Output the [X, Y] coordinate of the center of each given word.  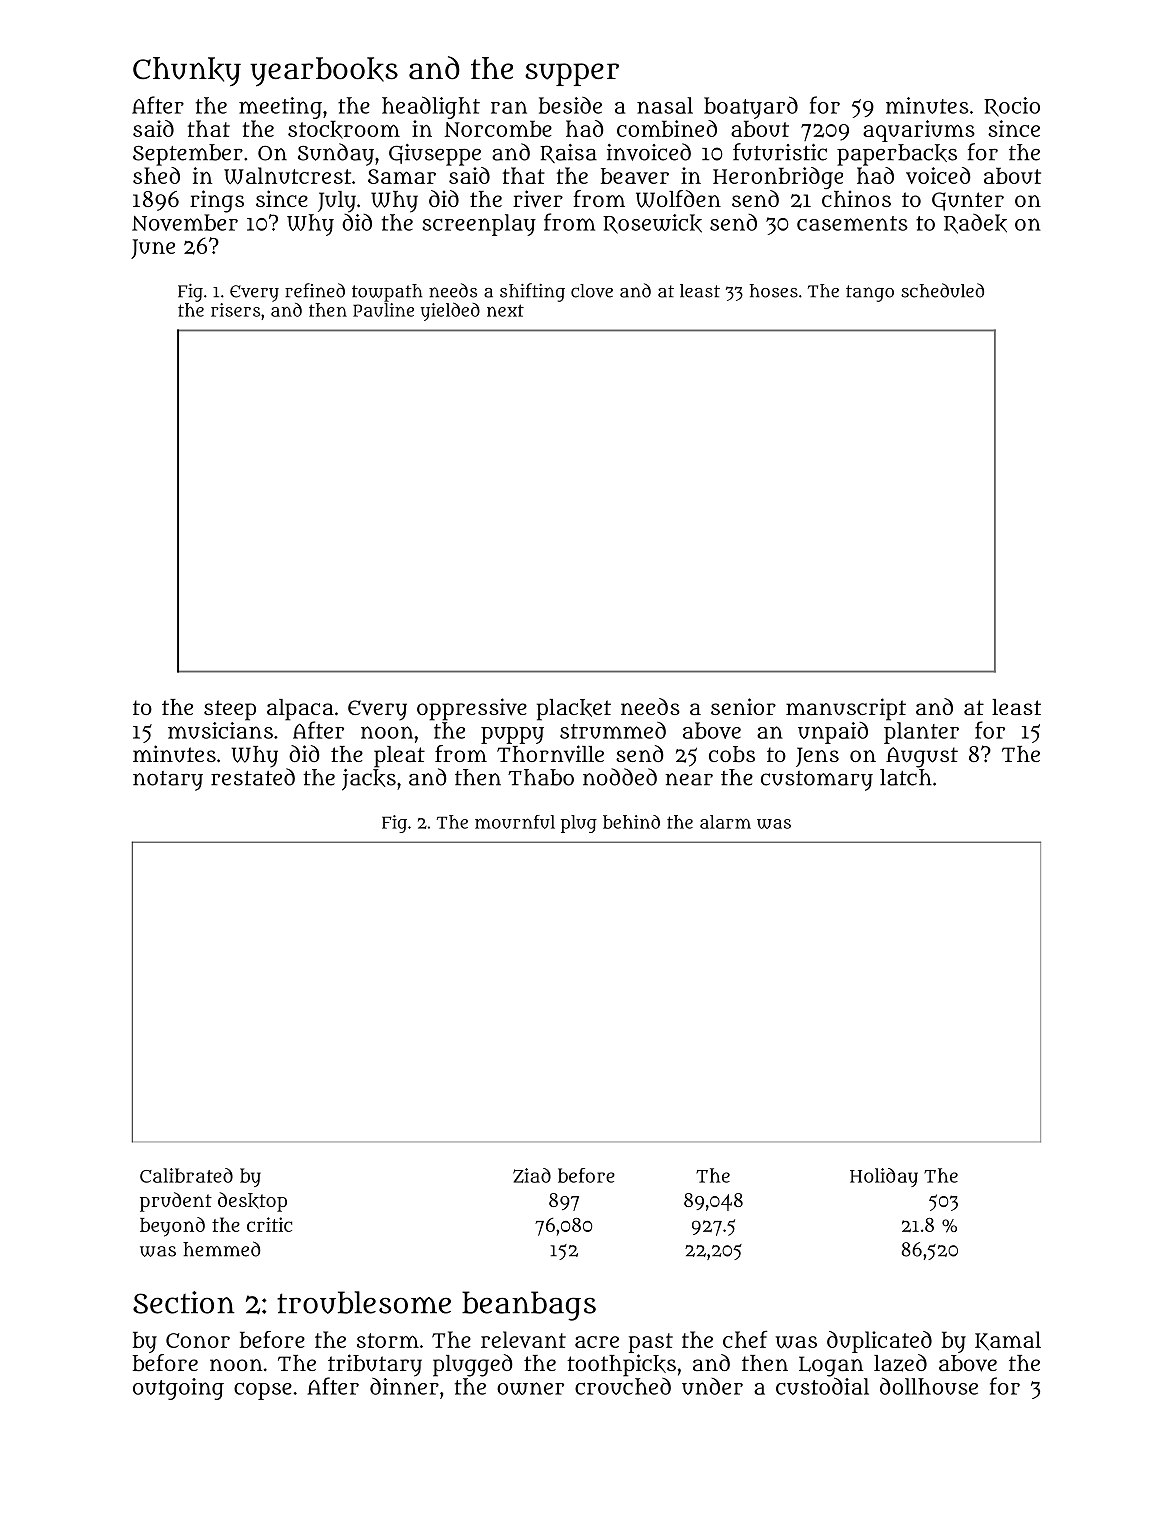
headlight [431, 107]
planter [921, 733]
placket [574, 710]
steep [230, 710]
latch [906, 777]
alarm [725, 822]
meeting [280, 108]
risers [235, 310]
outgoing [178, 1389]
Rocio [1012, 107]
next [505, 310]
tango [870, 293]
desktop [252, 1202]
